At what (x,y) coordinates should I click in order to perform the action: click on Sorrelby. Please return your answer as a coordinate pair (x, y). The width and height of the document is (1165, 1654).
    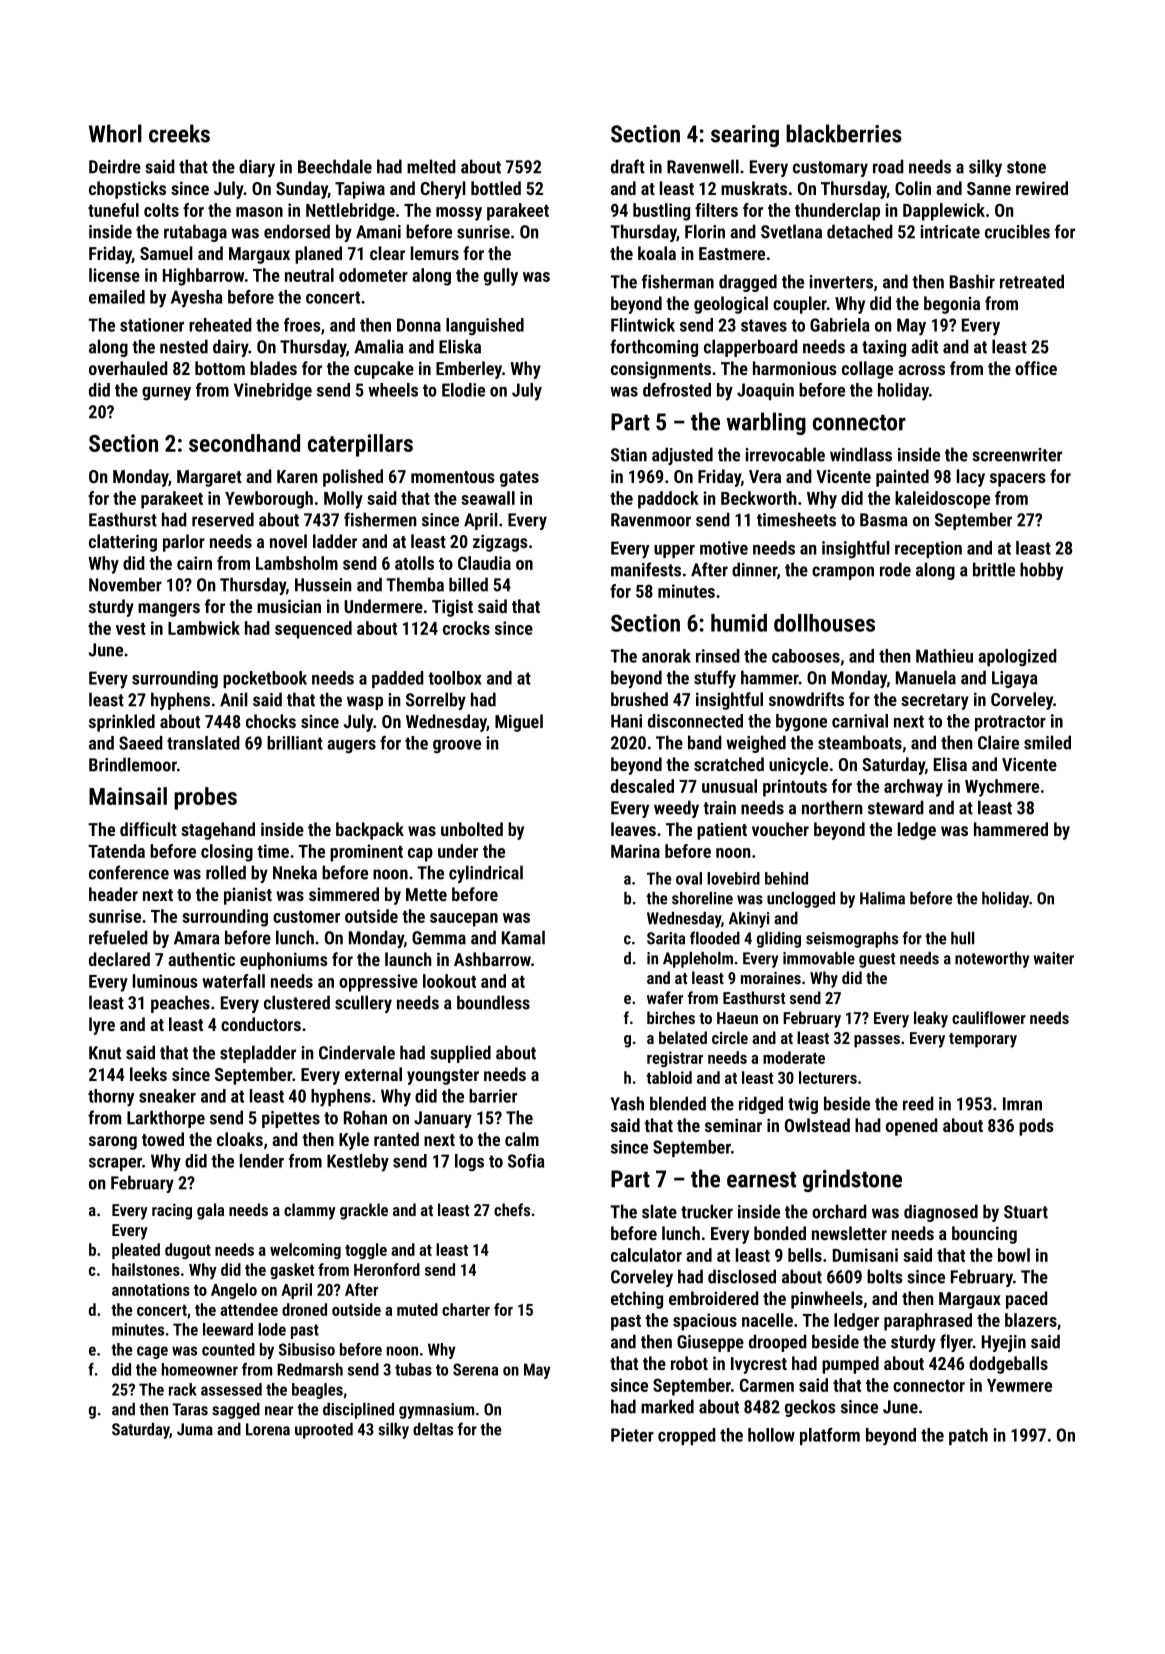
    Looking at the image, I should click on (436, 701).
